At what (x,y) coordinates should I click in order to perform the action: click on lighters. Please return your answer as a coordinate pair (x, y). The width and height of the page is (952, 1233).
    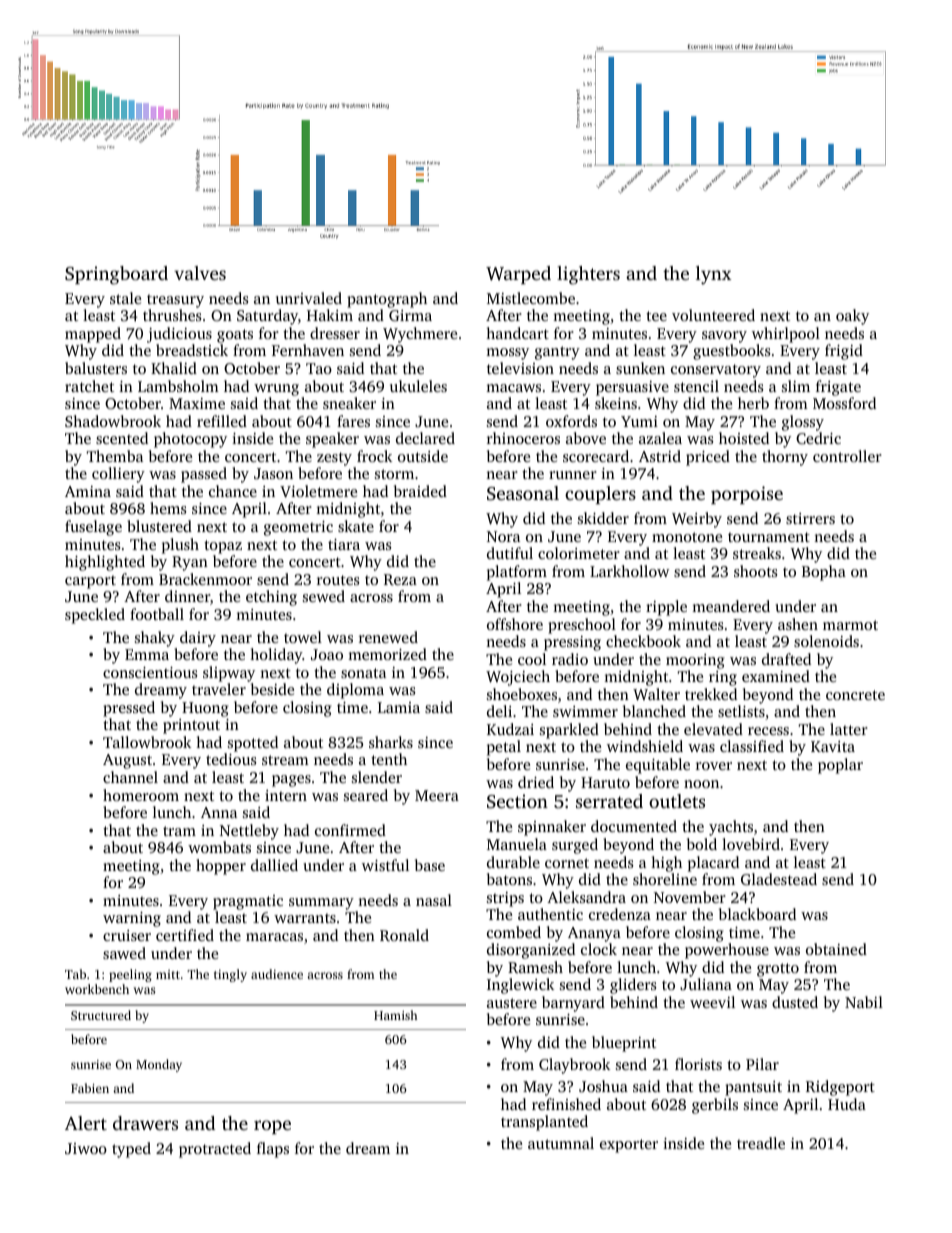
    Looking at the image, I should click on (588, 275).
